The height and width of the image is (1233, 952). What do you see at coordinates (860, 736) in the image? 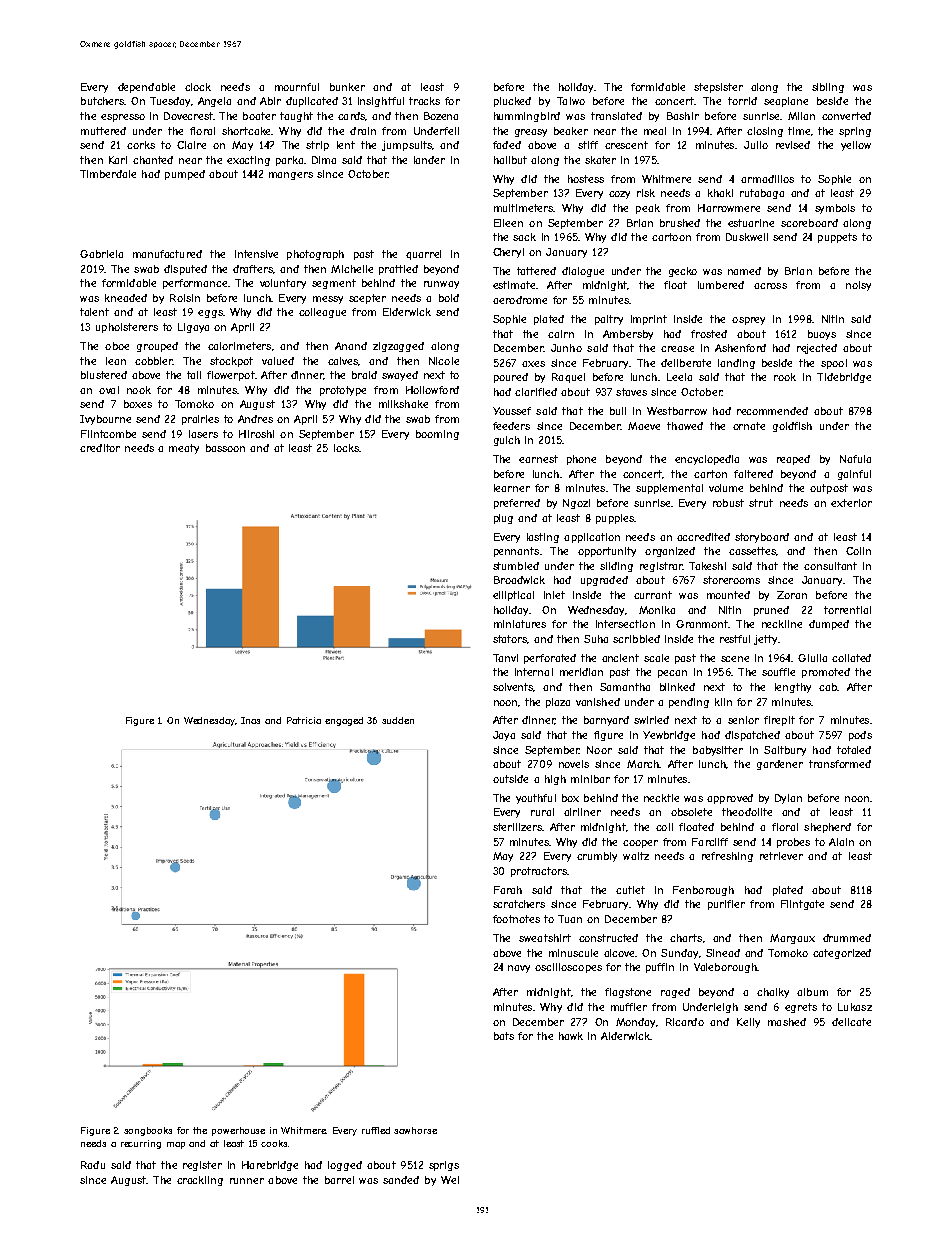
I see `pods` at bounding box center [860, 736].
